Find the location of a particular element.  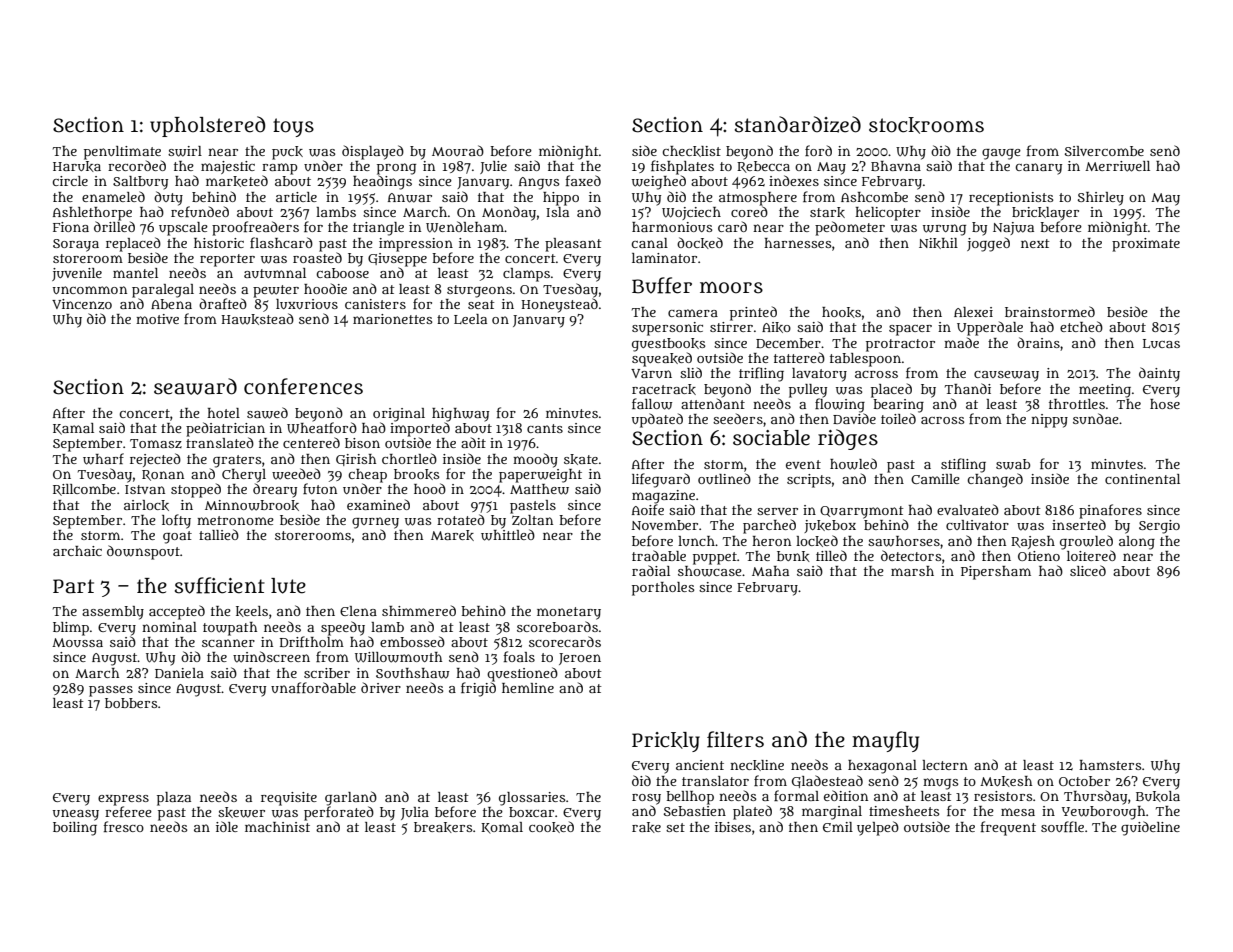

Kamal is located at coordinates (73, 429).
